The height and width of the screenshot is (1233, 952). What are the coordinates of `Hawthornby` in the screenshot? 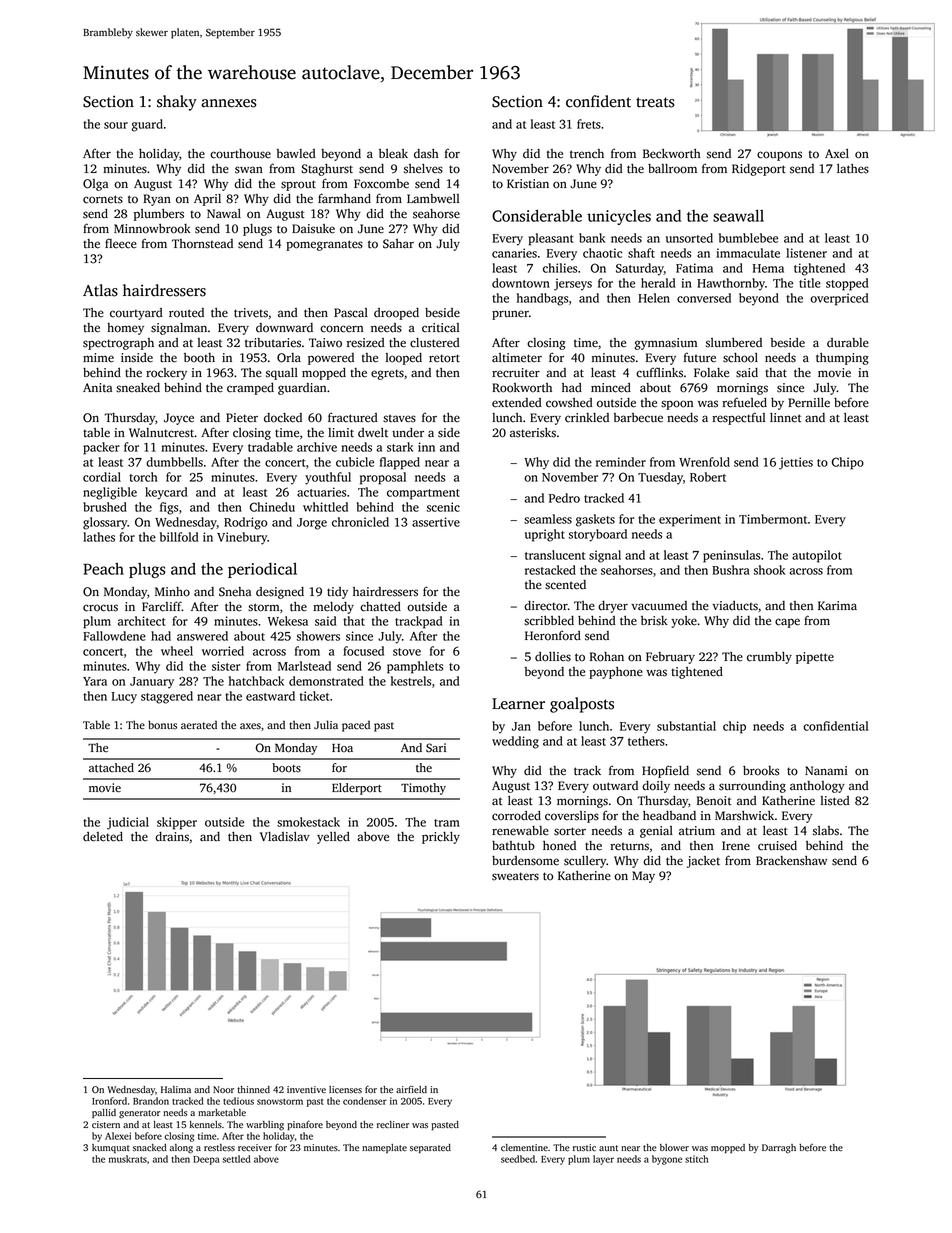 It's located at (731, 284).
